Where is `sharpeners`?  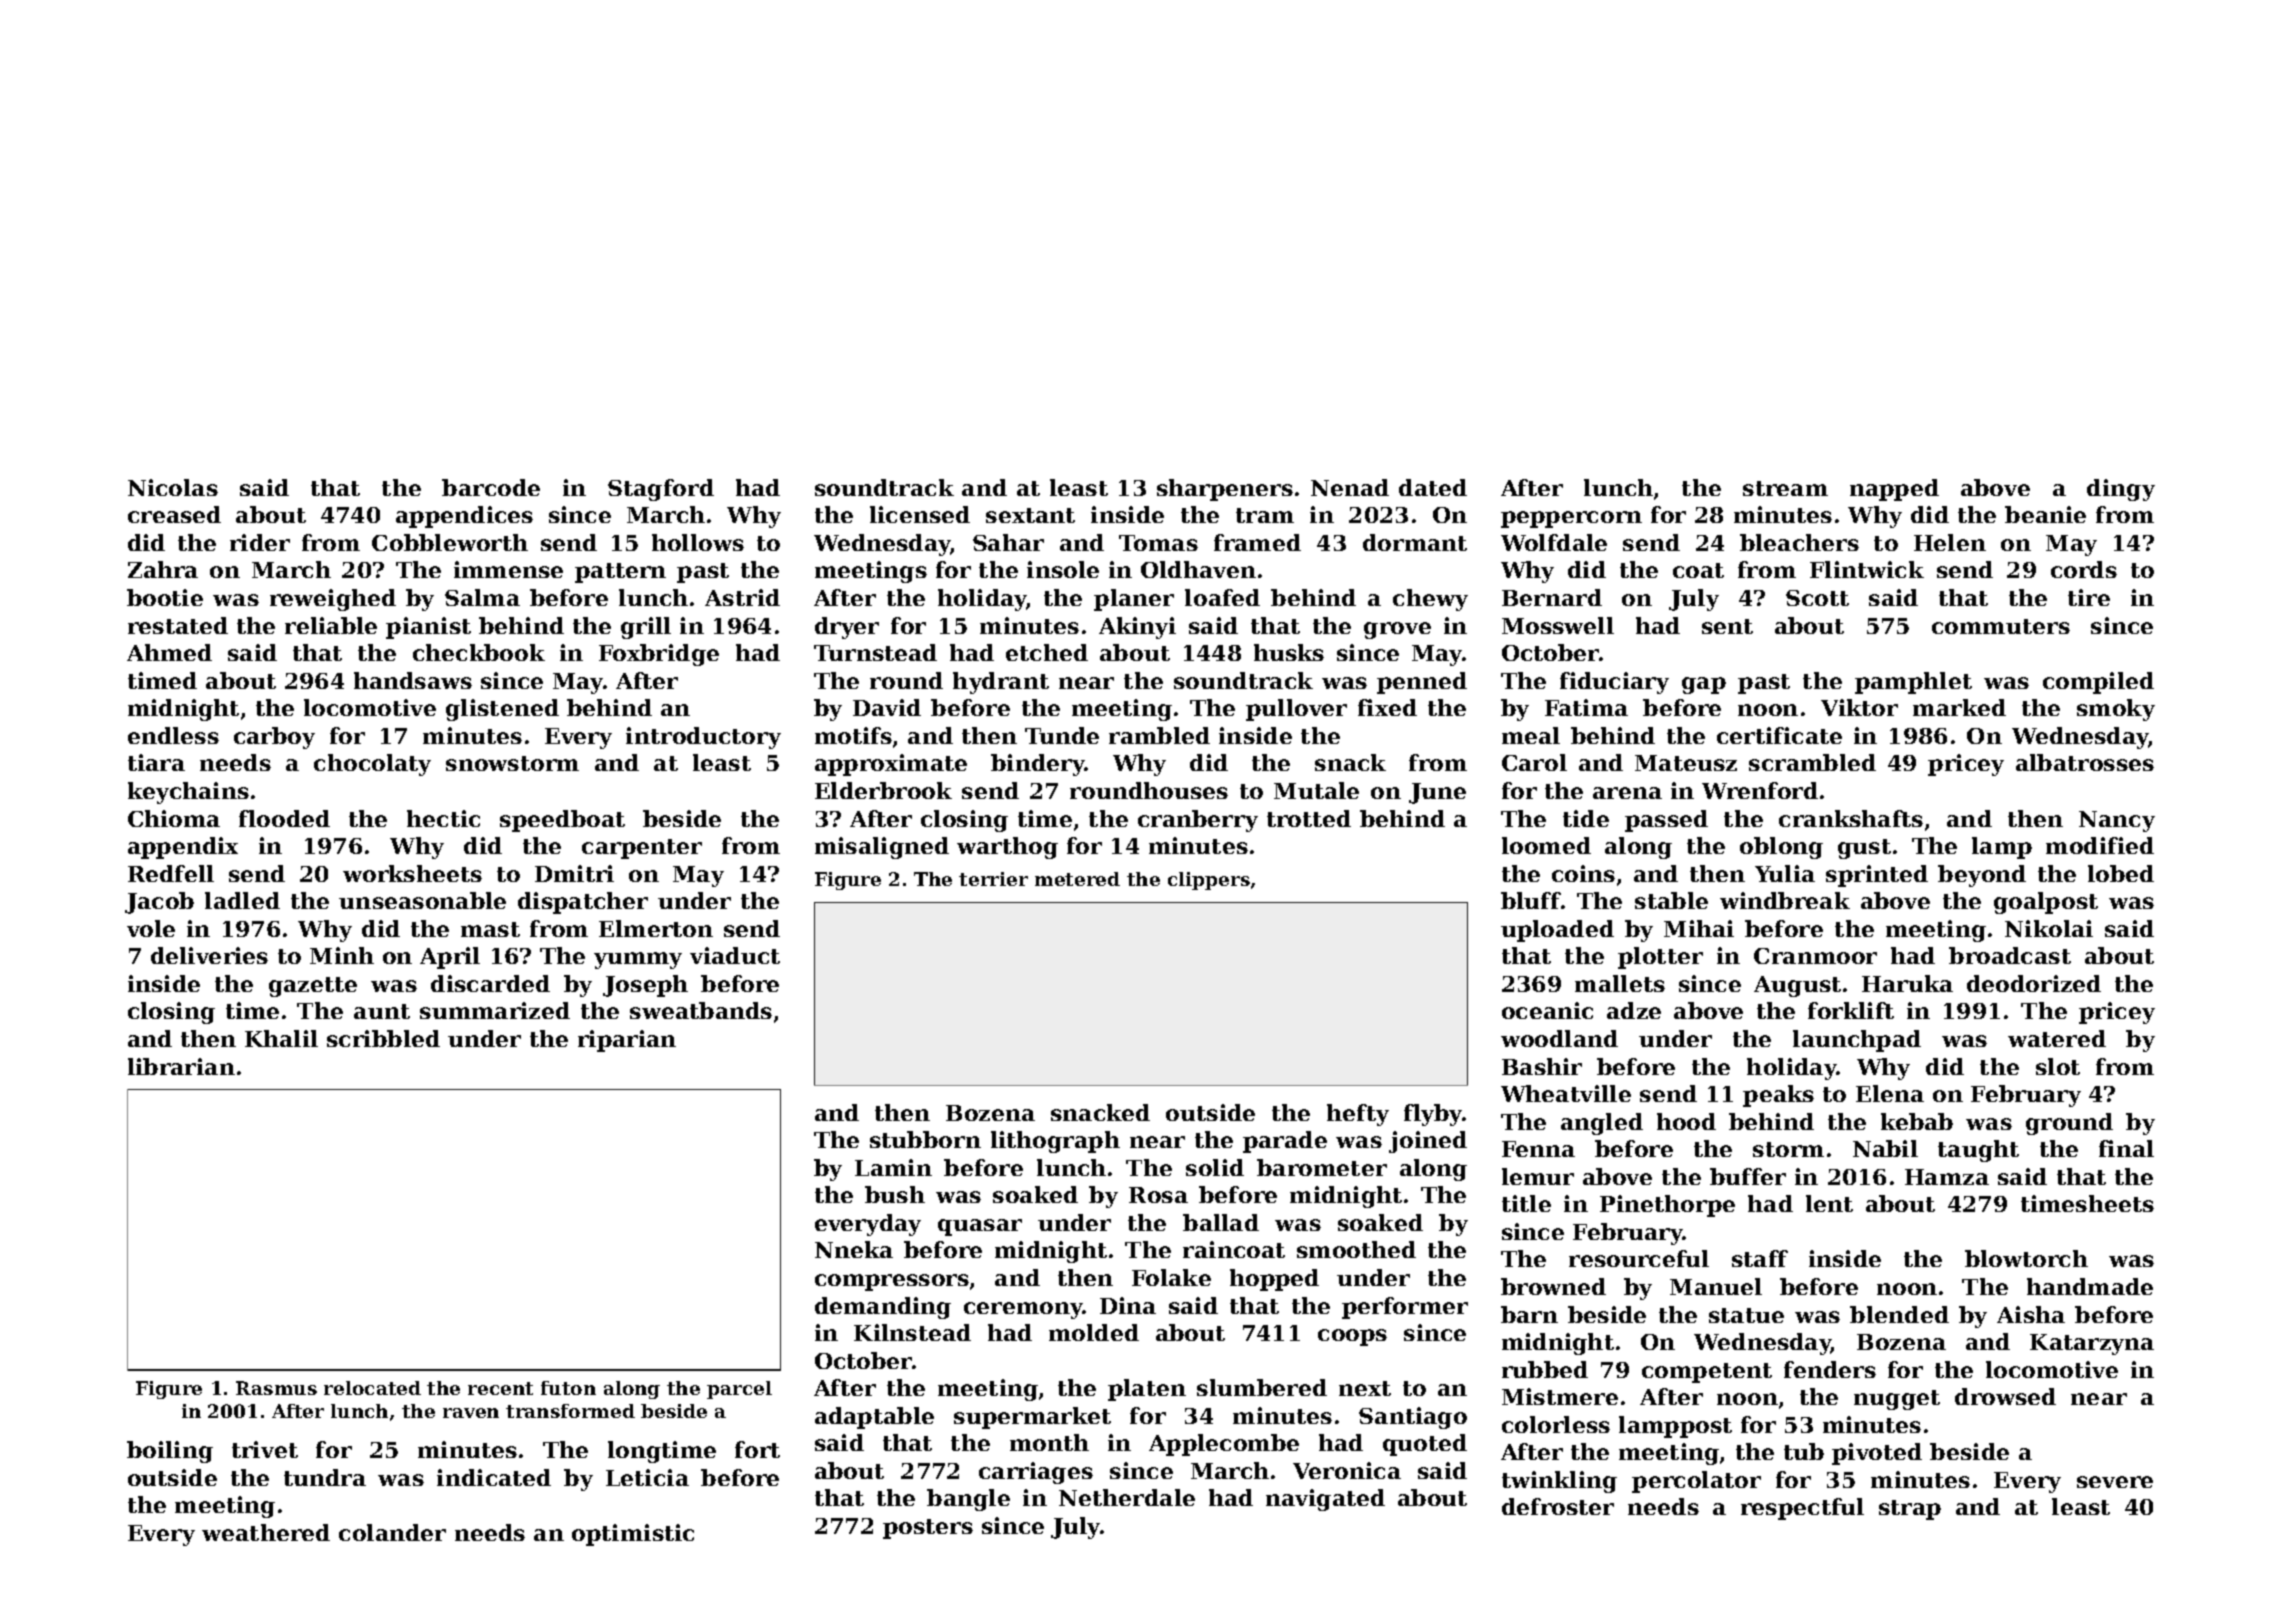
sharpeners is located at coordinates (1225, 490).
